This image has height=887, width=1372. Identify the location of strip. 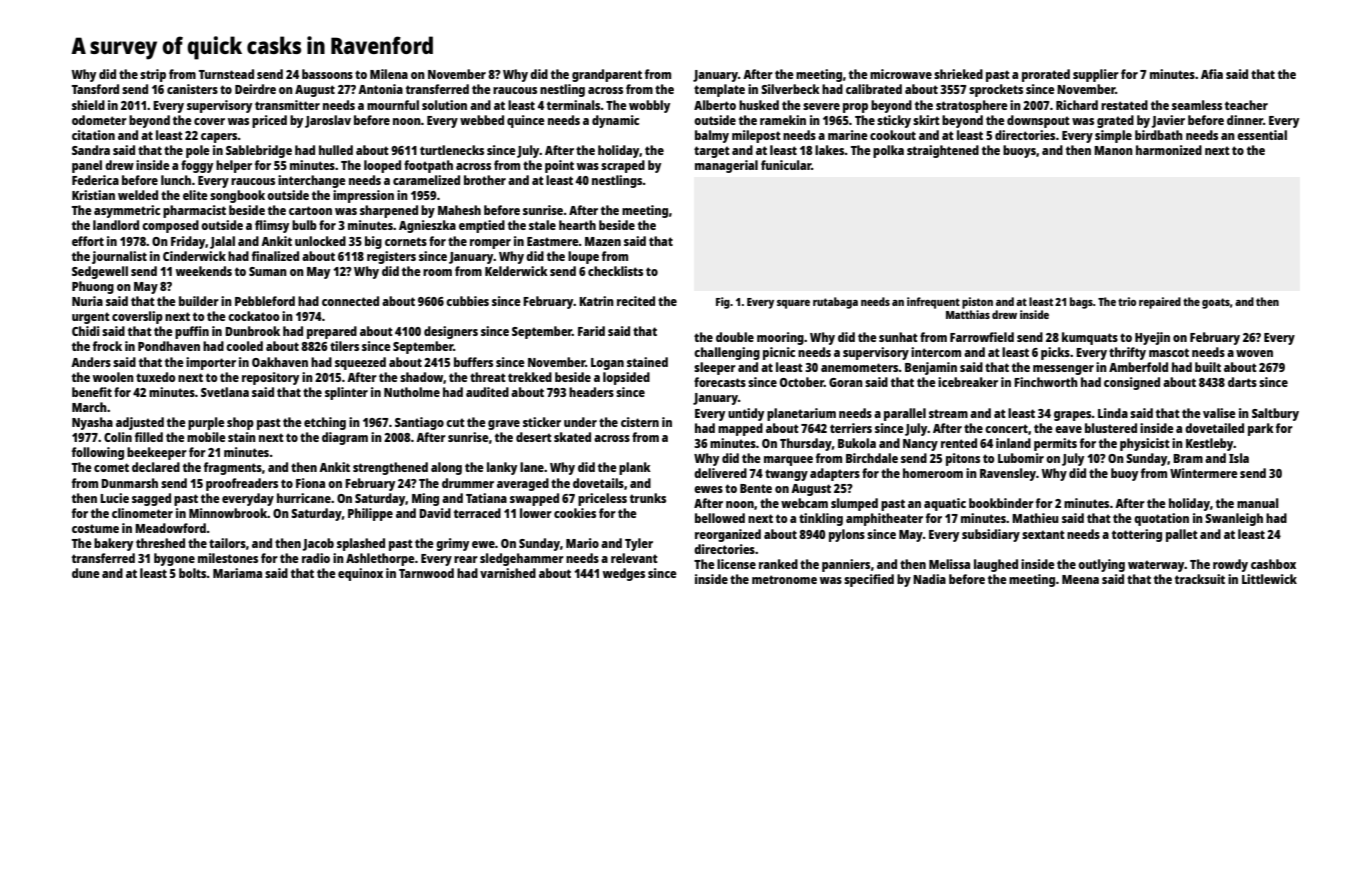
(153, 75).
